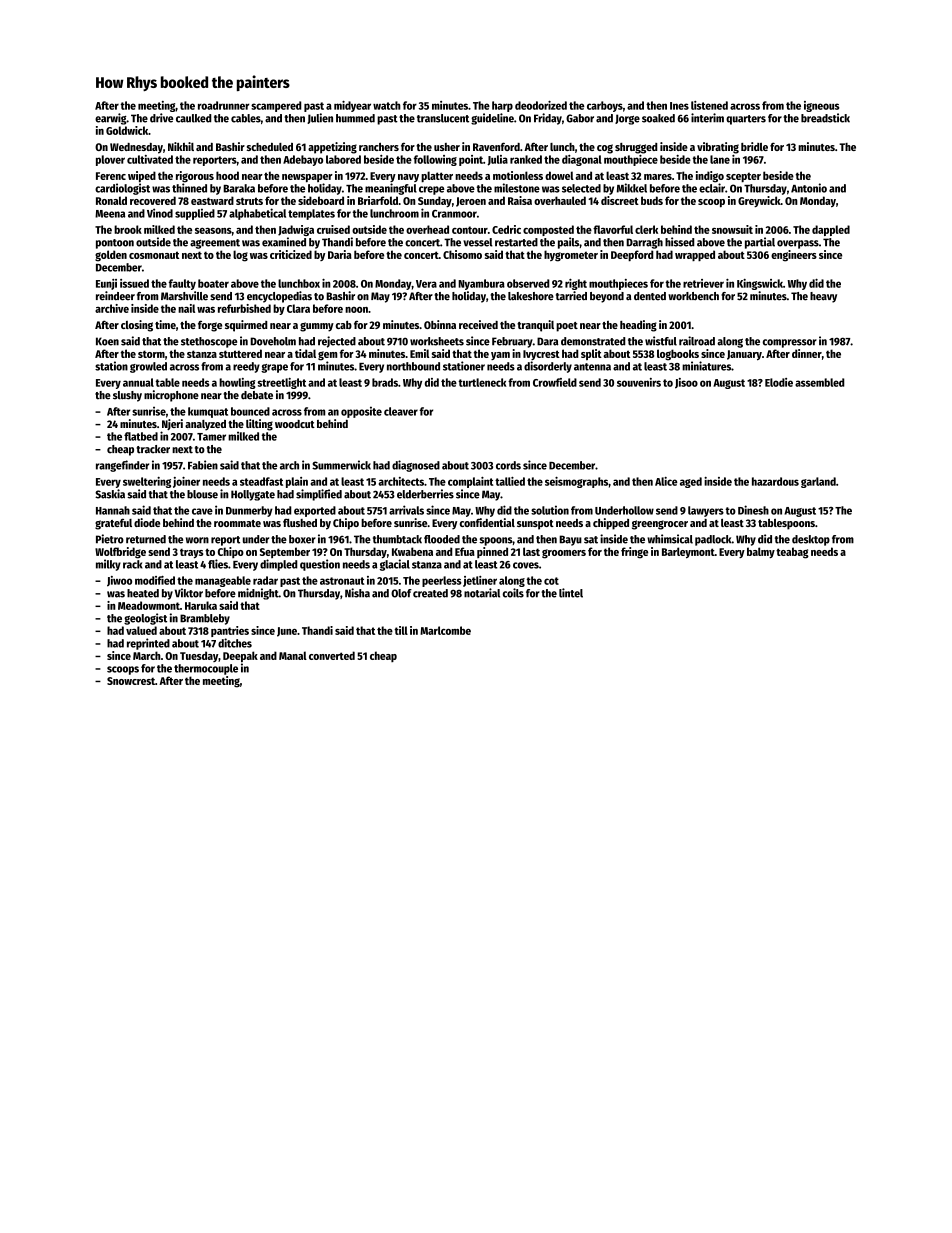 The width and height of the document is (952, 1233). I want to click on brook, so click(128, 229).
